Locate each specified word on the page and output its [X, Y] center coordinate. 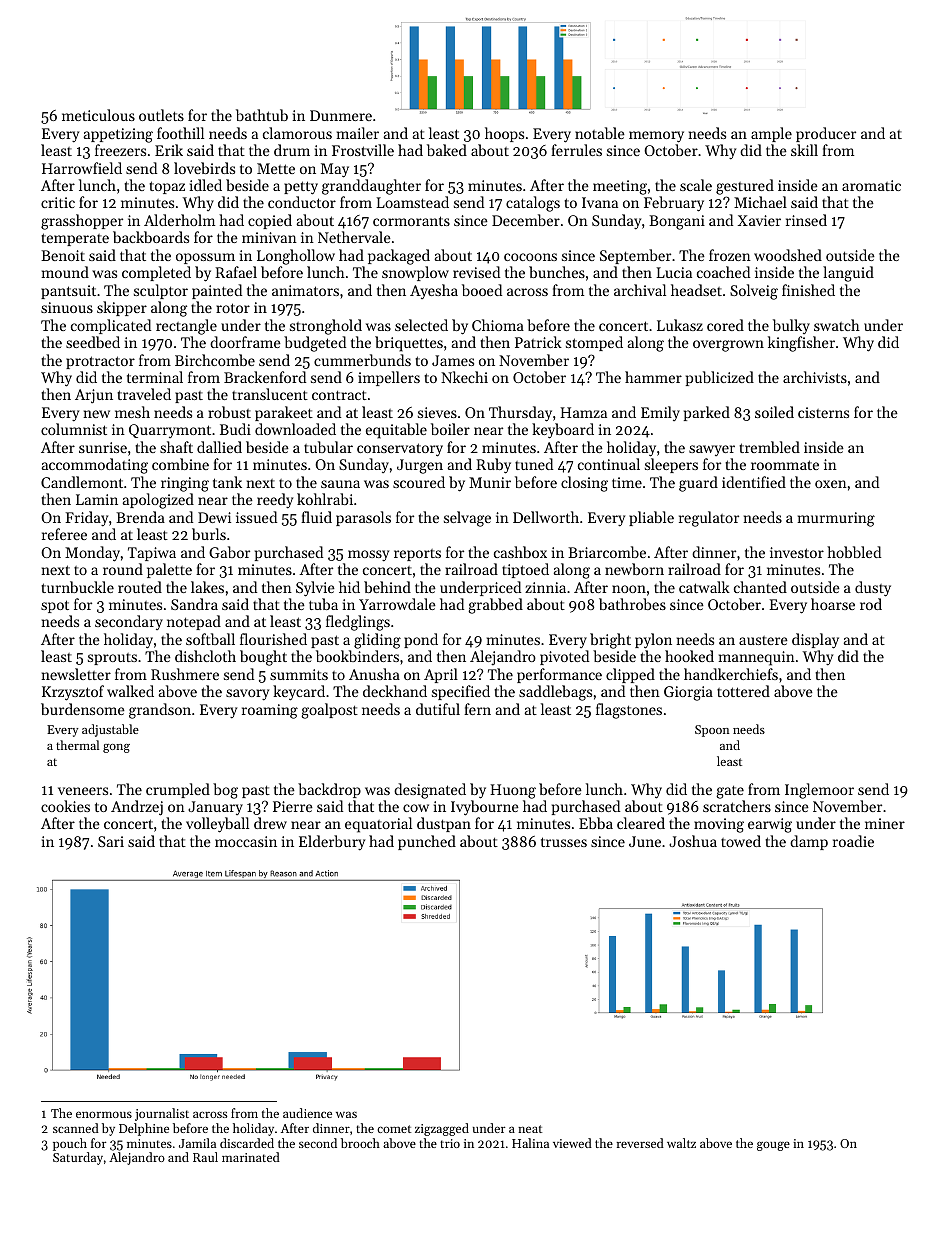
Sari [111, 841]
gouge [773, 1146]
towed [741, 841]
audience [307, 1113]
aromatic [871, 185]
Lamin [97, 499]
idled [206, 185]
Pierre [293, 806]
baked [447, 150]
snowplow [415, 273]
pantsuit [68, 292]
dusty [873, 589]
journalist [162, 1114]
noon [629, 589]
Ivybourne [485, 808]
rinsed [806, 220]
